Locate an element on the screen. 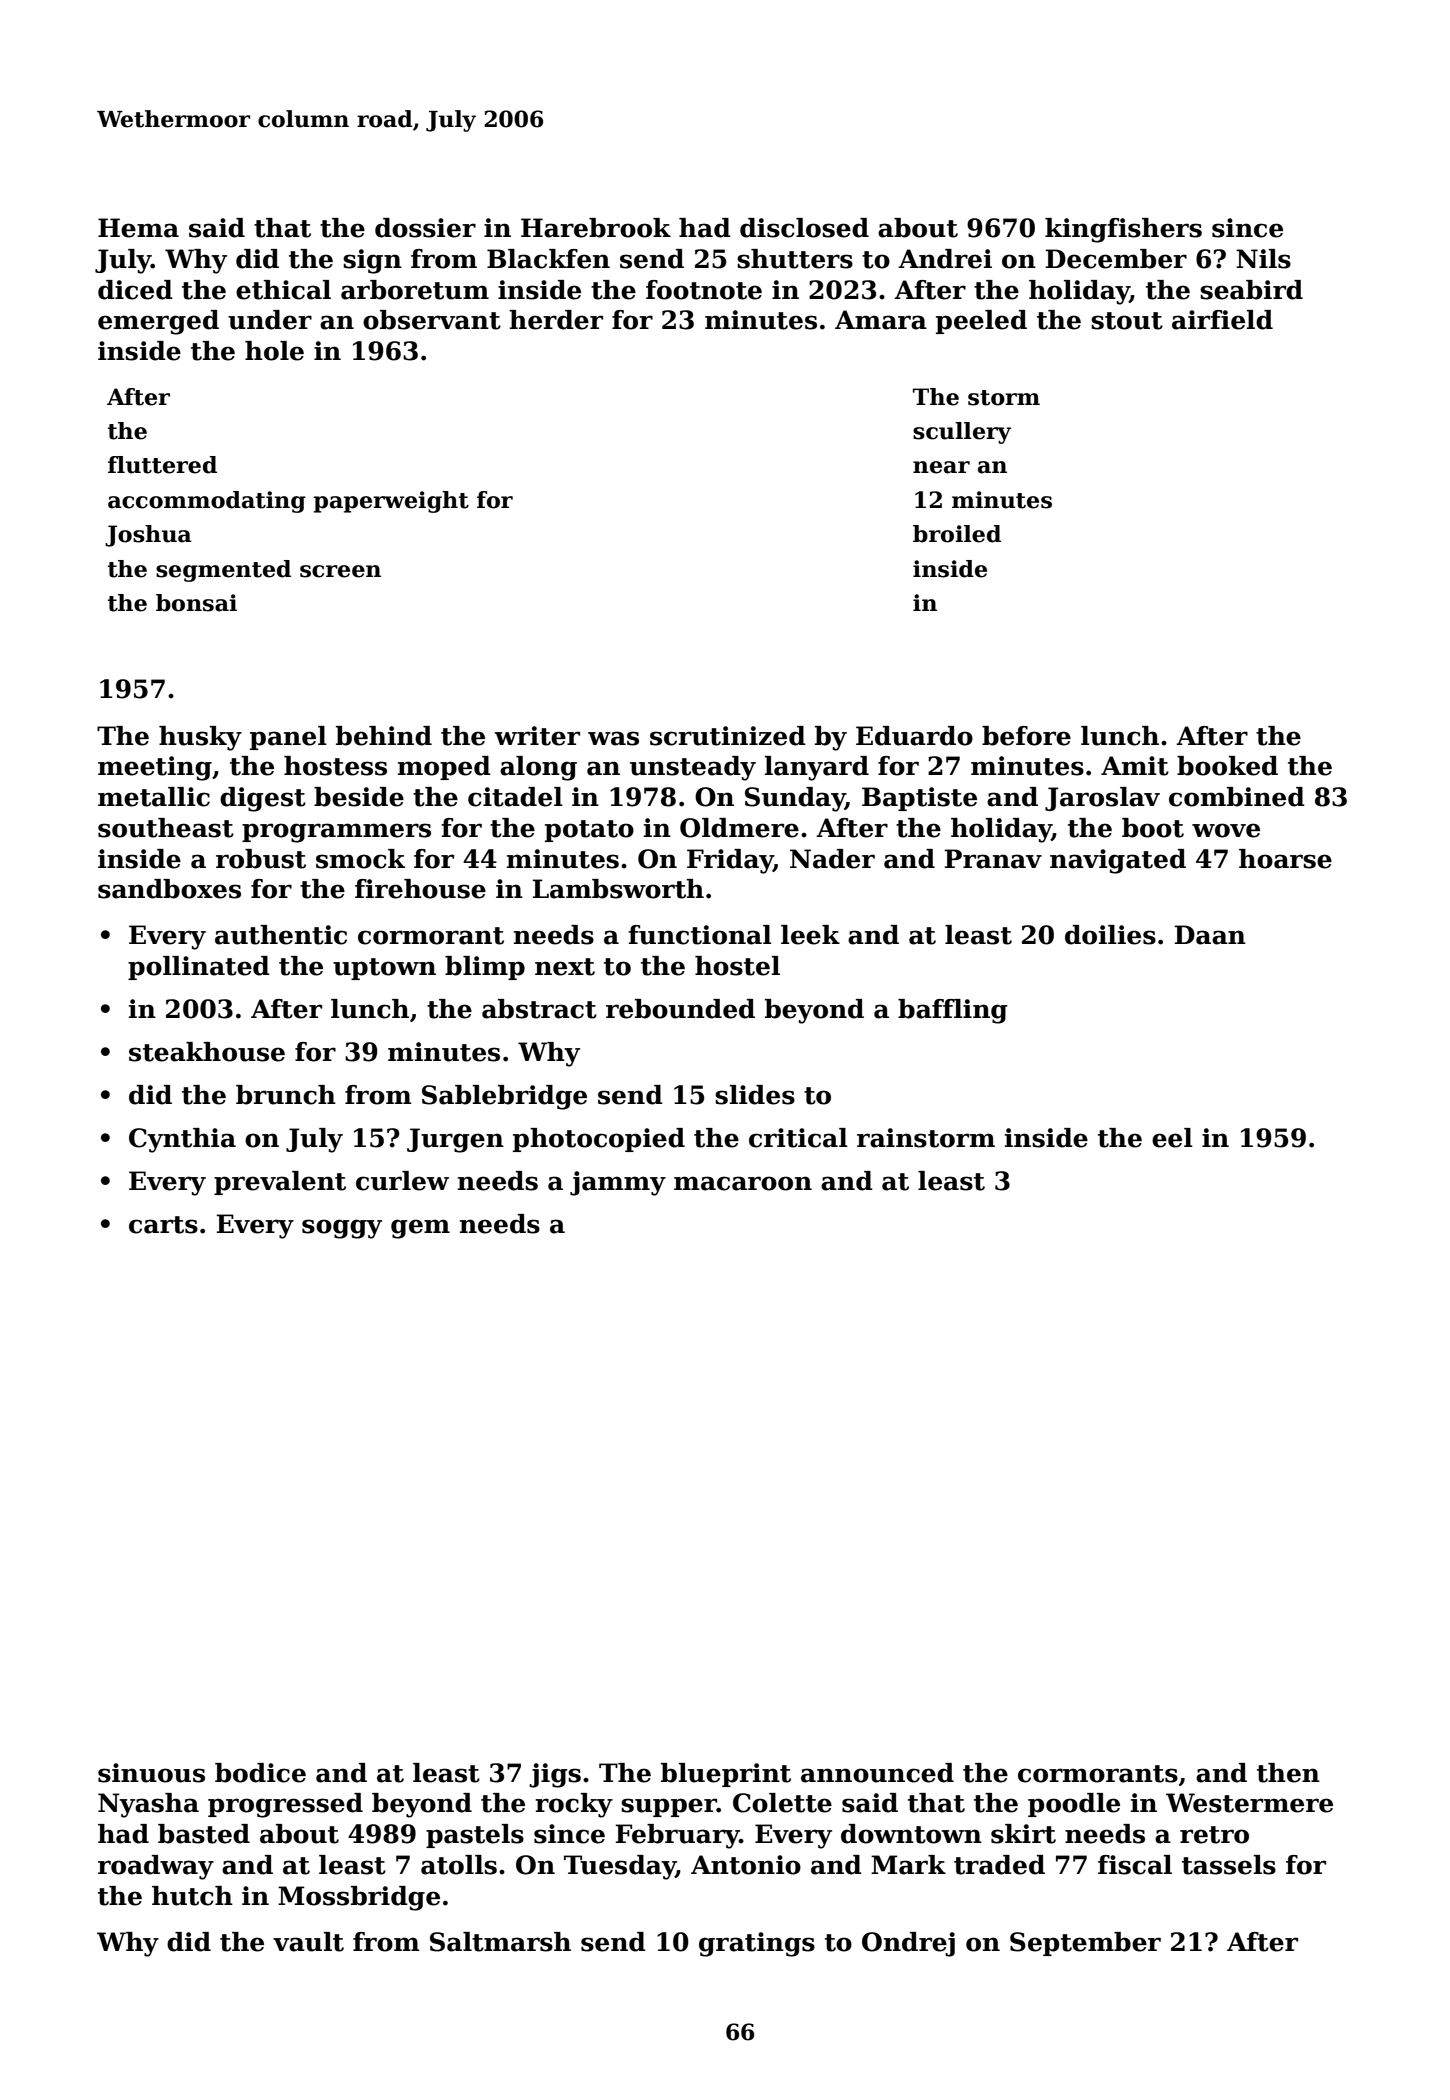 This screenshot has width=1450, height=2100. Mossbridge is located at coordinates (359, 1898).
